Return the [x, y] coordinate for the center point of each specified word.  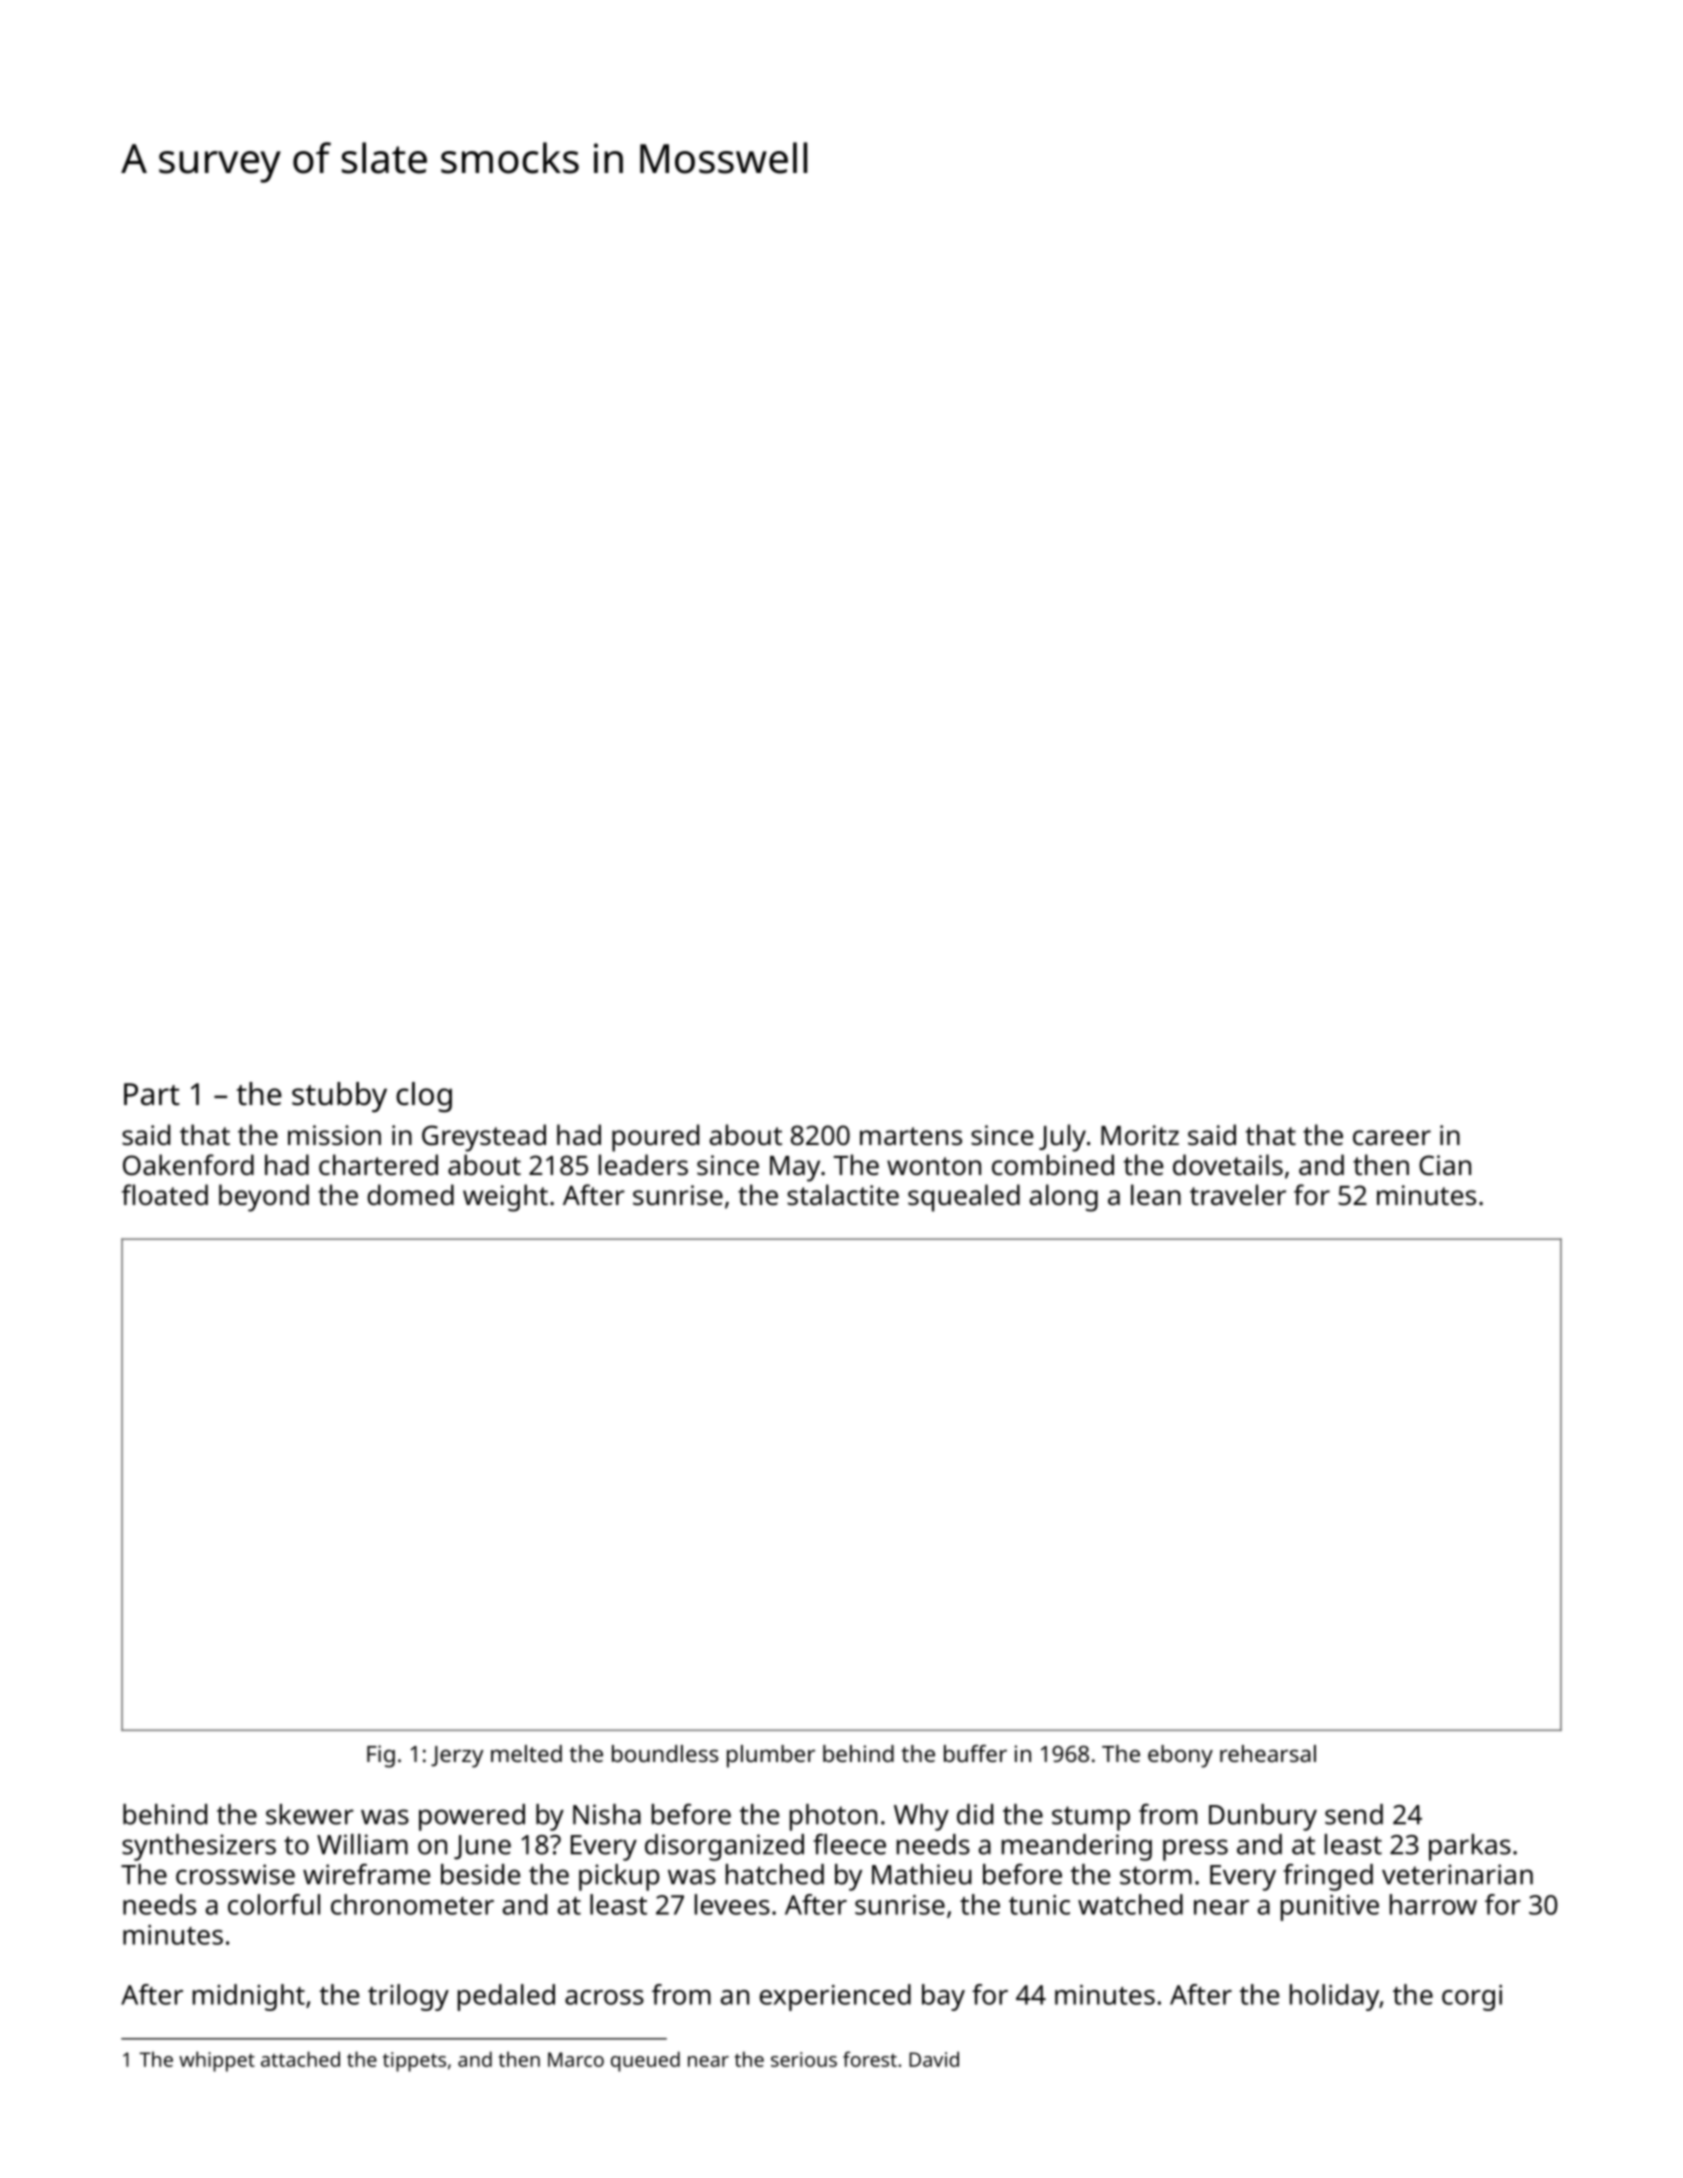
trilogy [408, 1997]
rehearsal [1268, 1753]
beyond [264, 1198]
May [795, 1169]
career [1392, 1138]
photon [833, 1817]
